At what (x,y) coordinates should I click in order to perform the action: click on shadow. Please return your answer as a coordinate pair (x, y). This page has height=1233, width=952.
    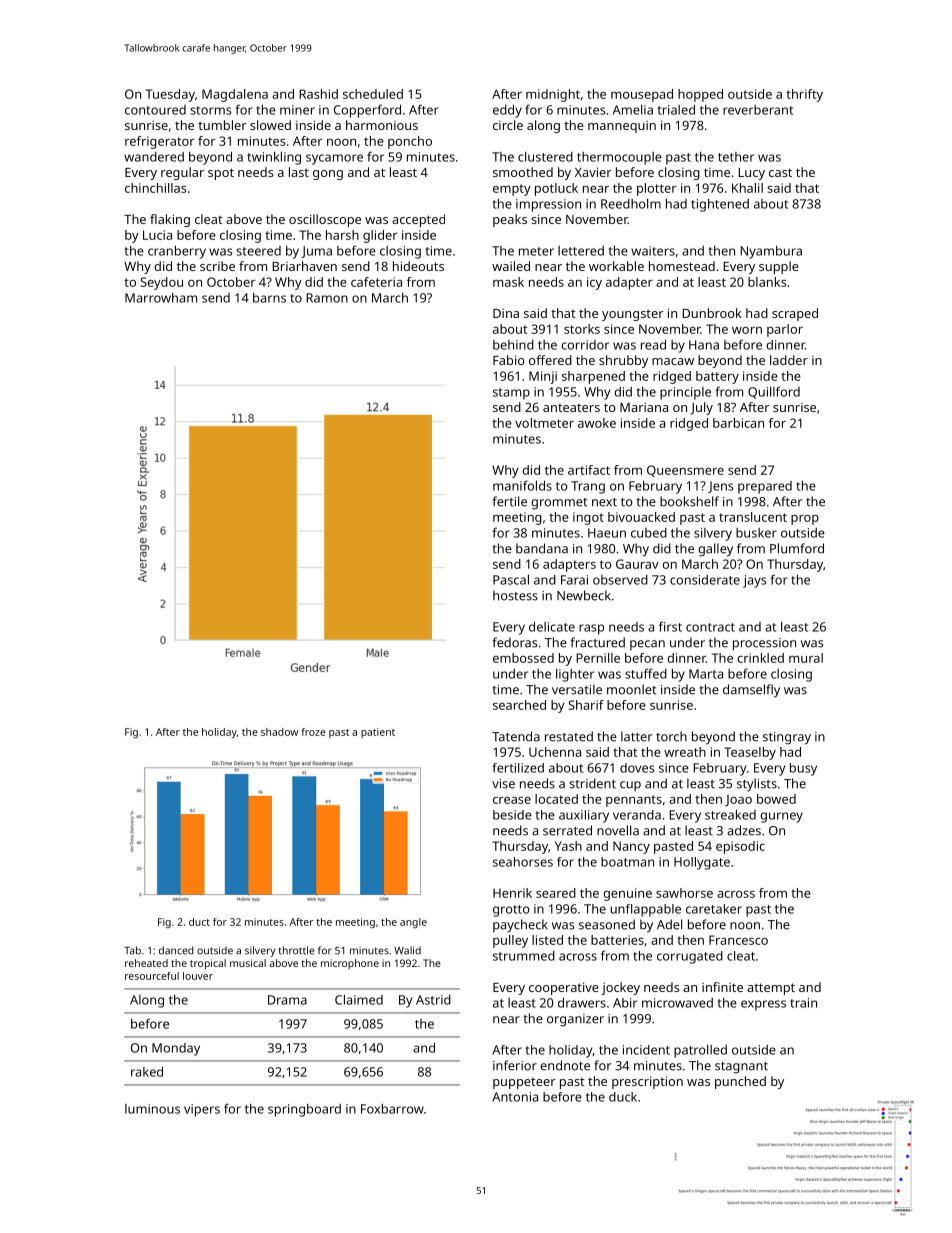
    Looking at the image, I should click on (279, 732).
